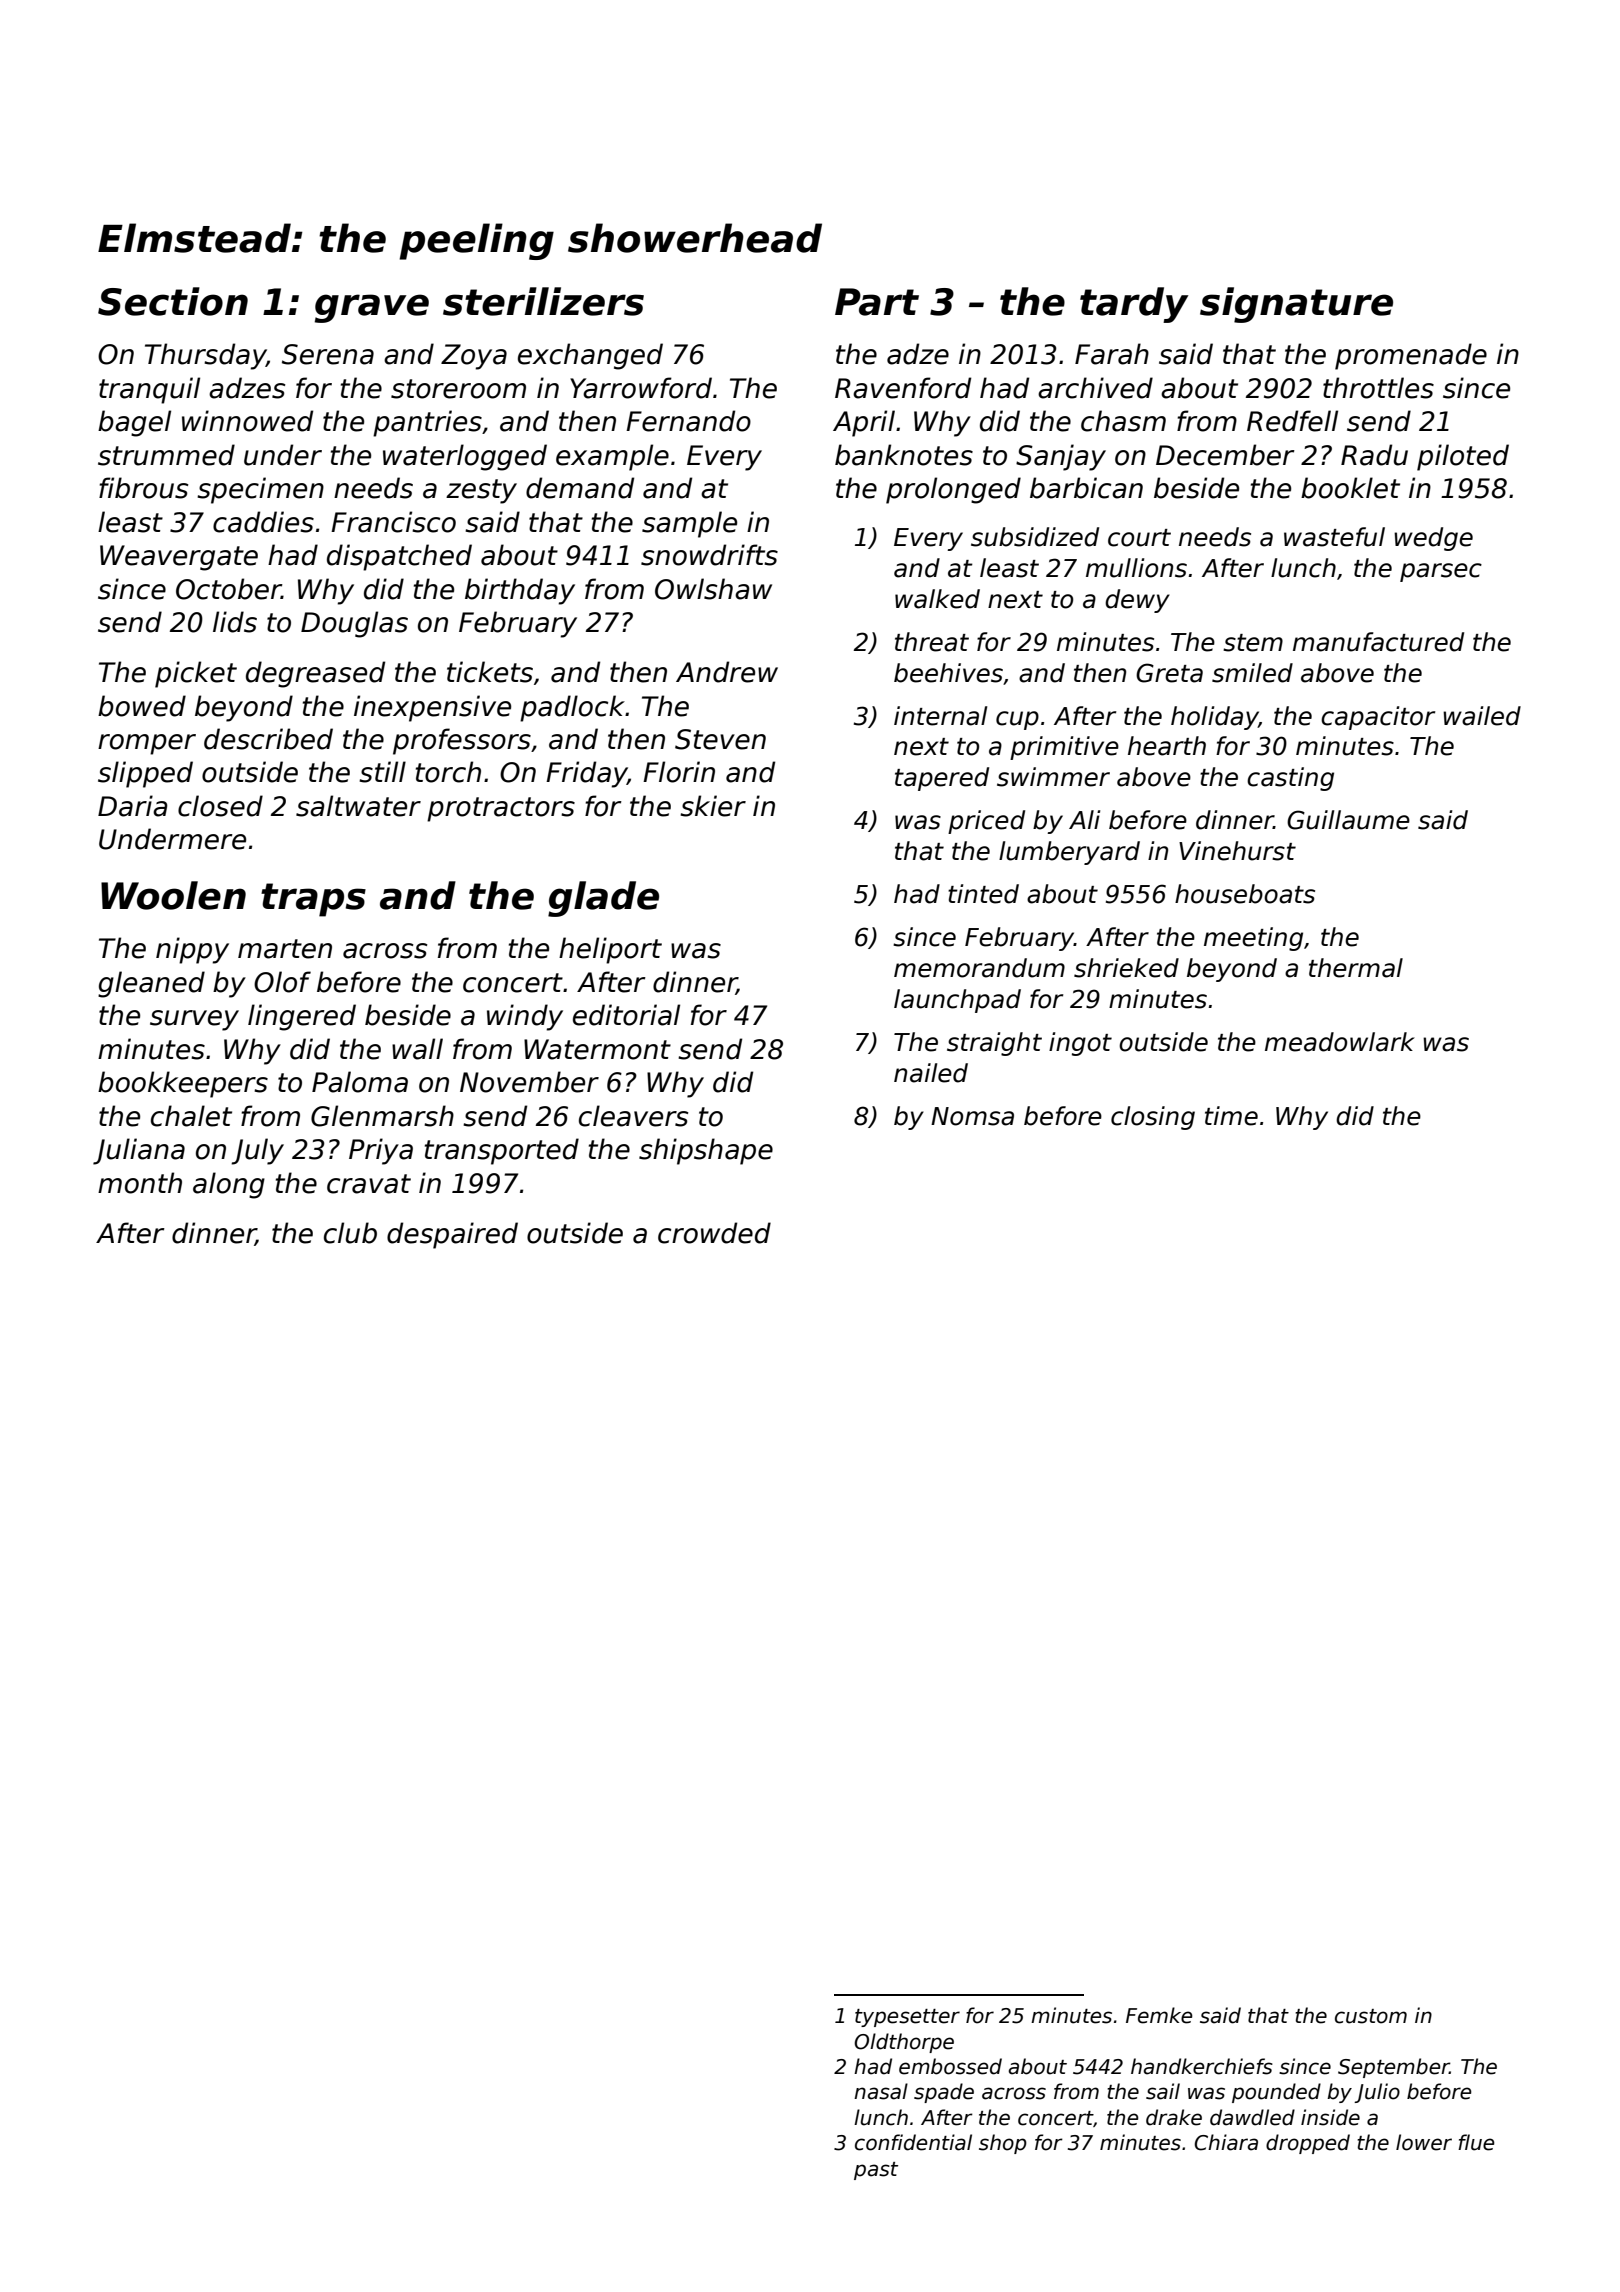  What do you see at coordinates (1340, 1042) in the screenshot?
I see `meadowlark` at bounding box center [1340, 1042].
